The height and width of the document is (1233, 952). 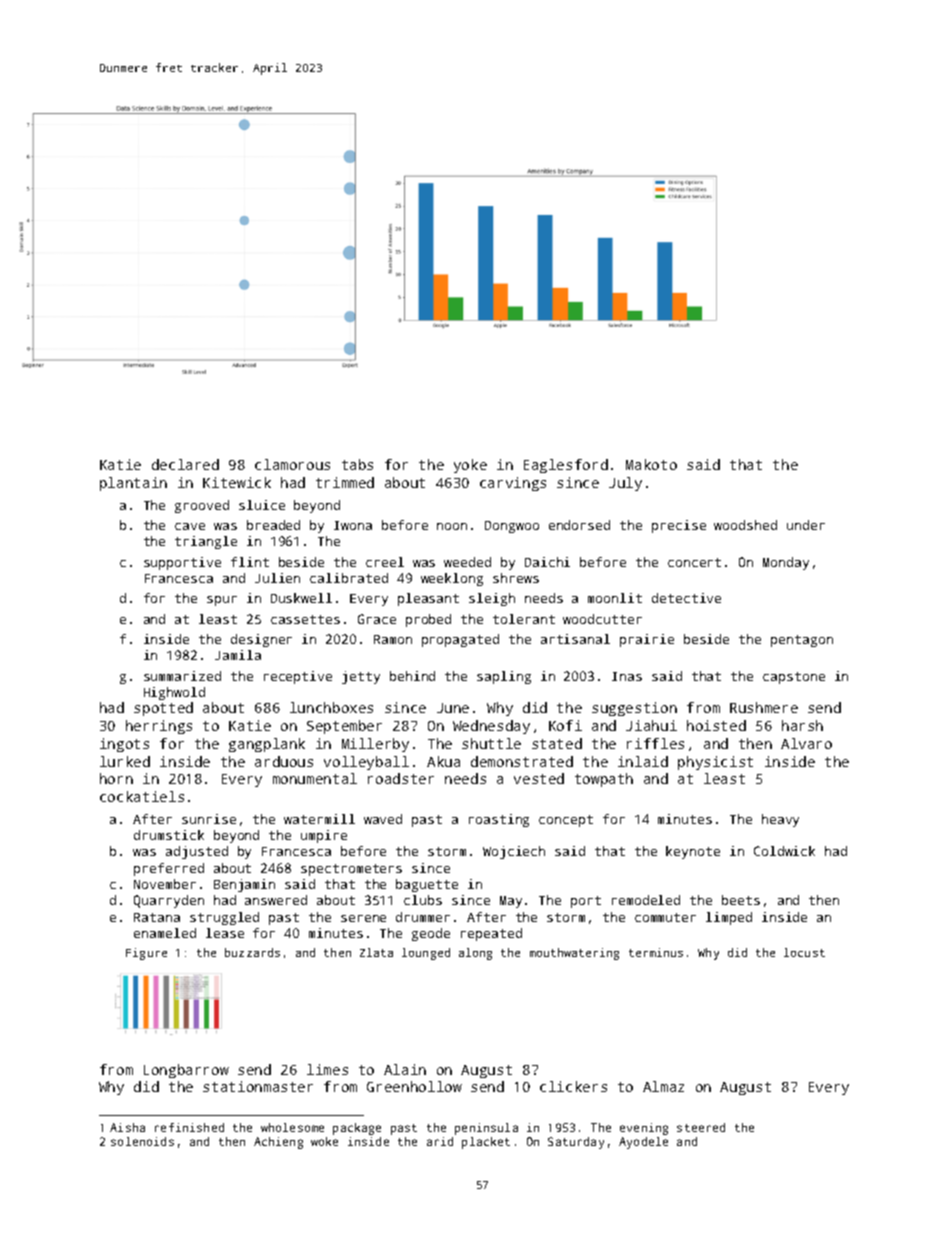 I want to click on Akua, so click(x=443, y=761).
